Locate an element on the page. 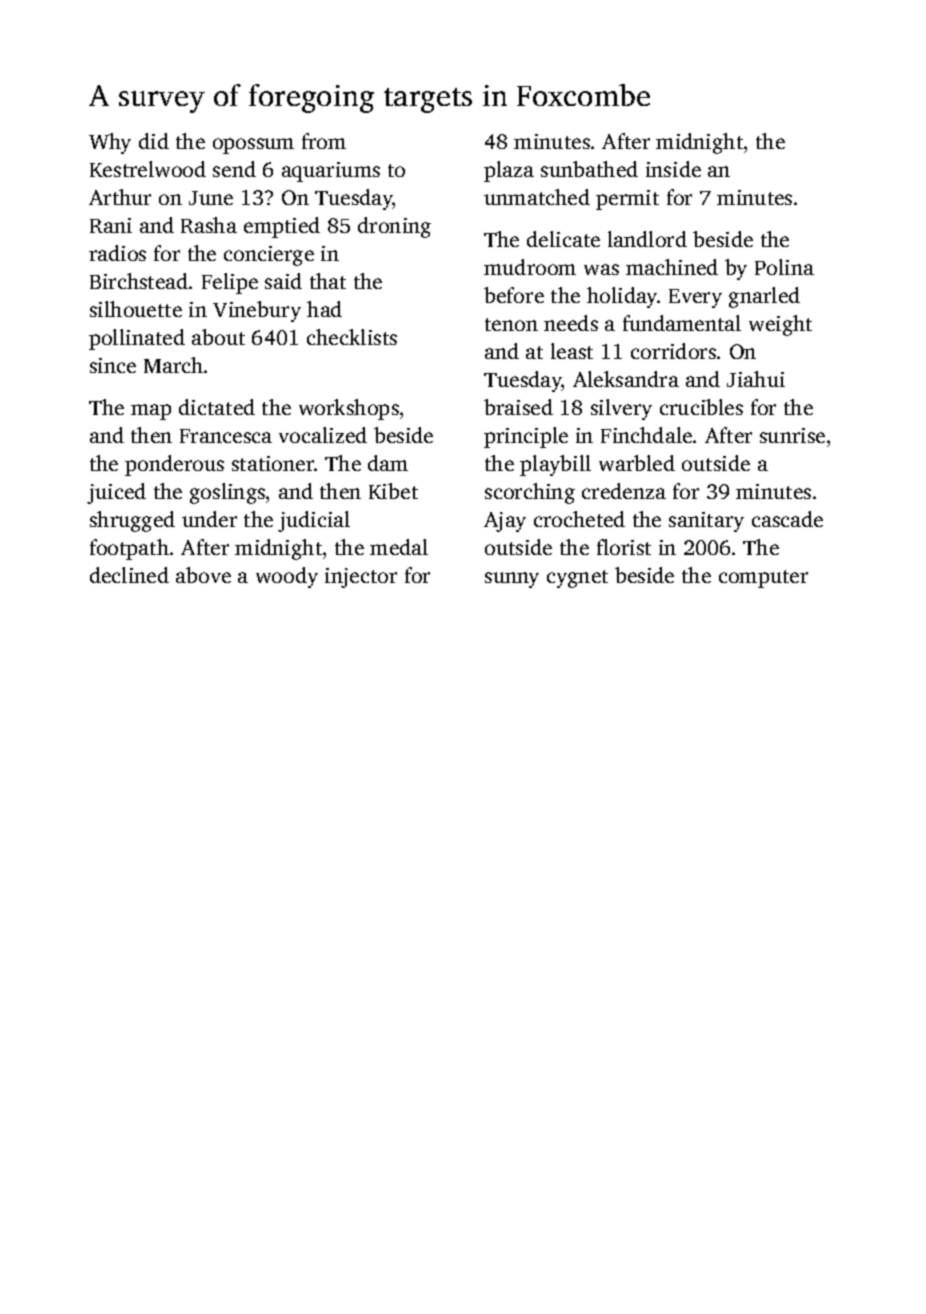 This document has width=926, height=1314. principle is located at coordinates (526, 437).
